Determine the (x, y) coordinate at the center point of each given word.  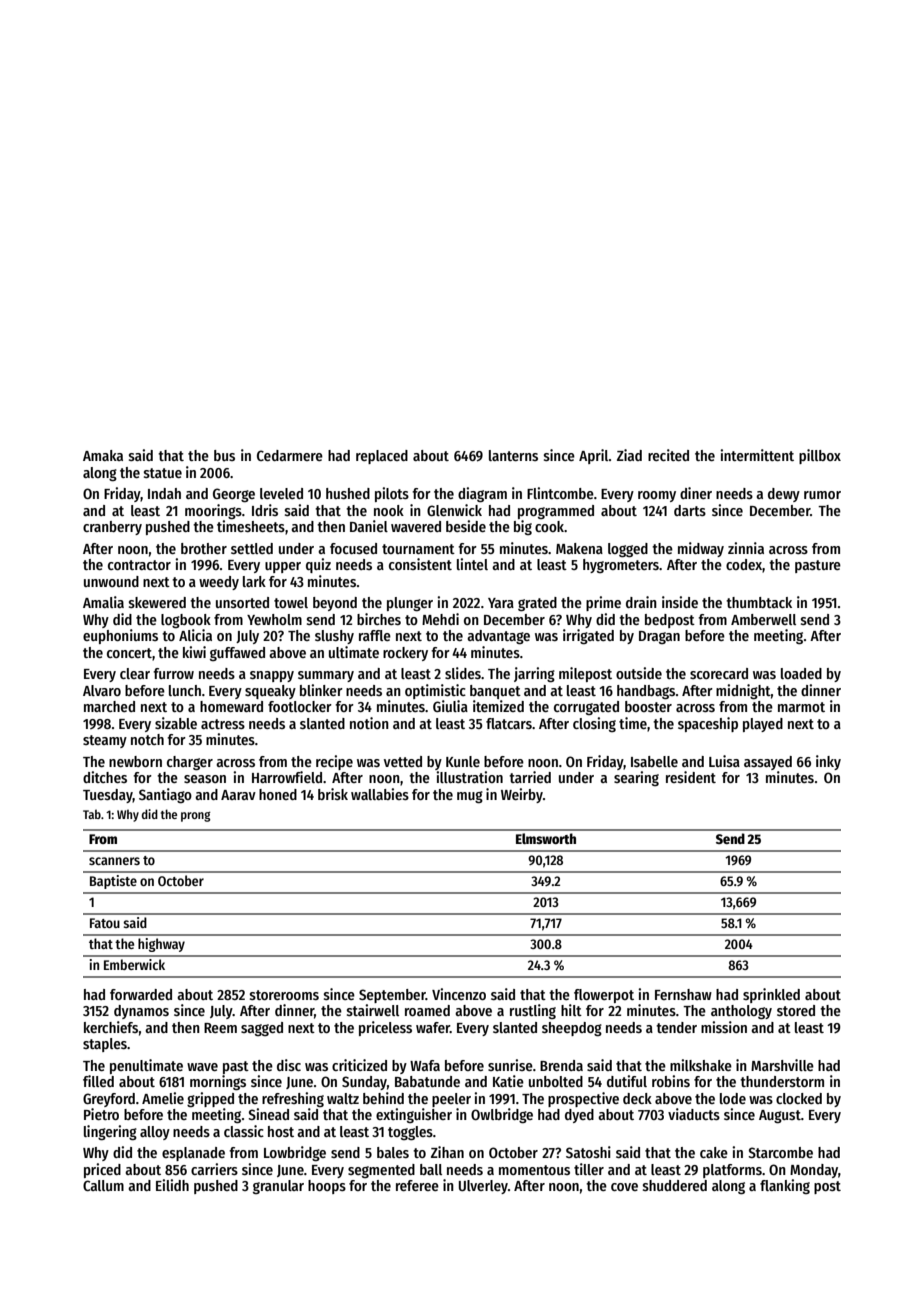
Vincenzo (459, 994)
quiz (318, 565)
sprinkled (771, 995)
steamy (105, 741)
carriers (214, 1169)
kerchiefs (111, 1027)
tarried (530, 777)
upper (283, 567)
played (763, 725)
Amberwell (763, 619)
